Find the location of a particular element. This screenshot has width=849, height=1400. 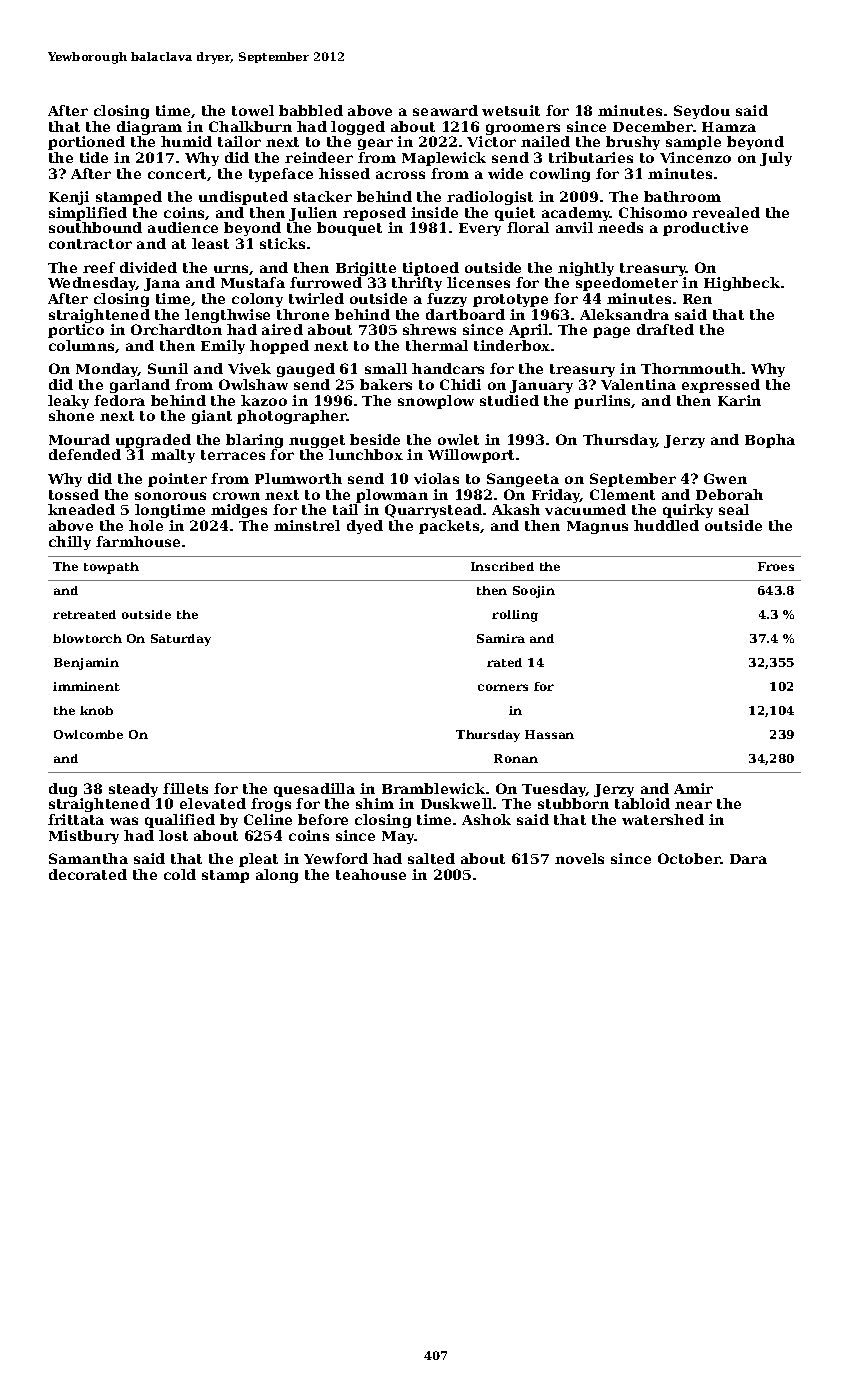

fillets is located at coordinates (185, 788).
